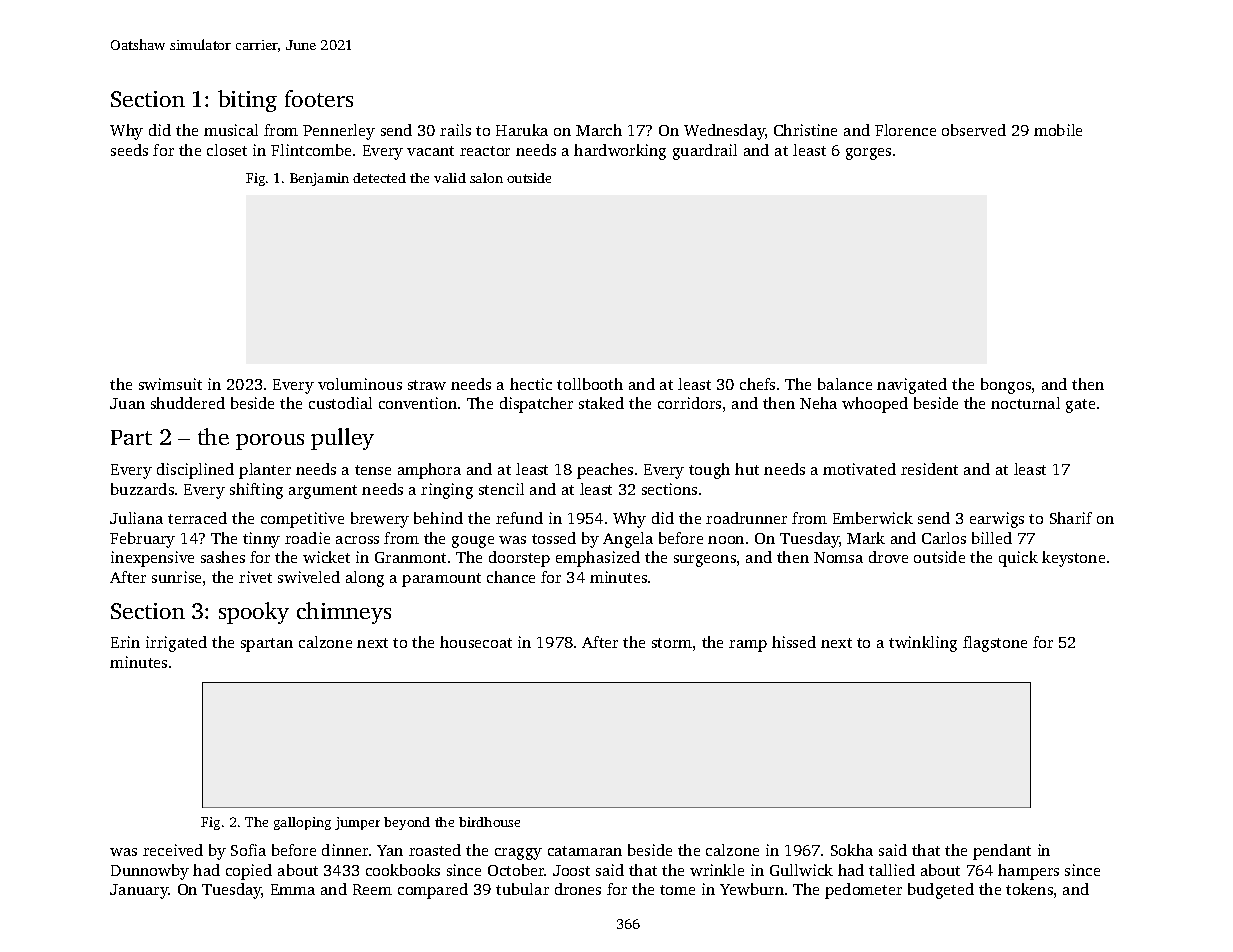 This image has height=952, width=1233. Describe the element at coordinates (473, 542) in the image. I see `gouge` at that location.
